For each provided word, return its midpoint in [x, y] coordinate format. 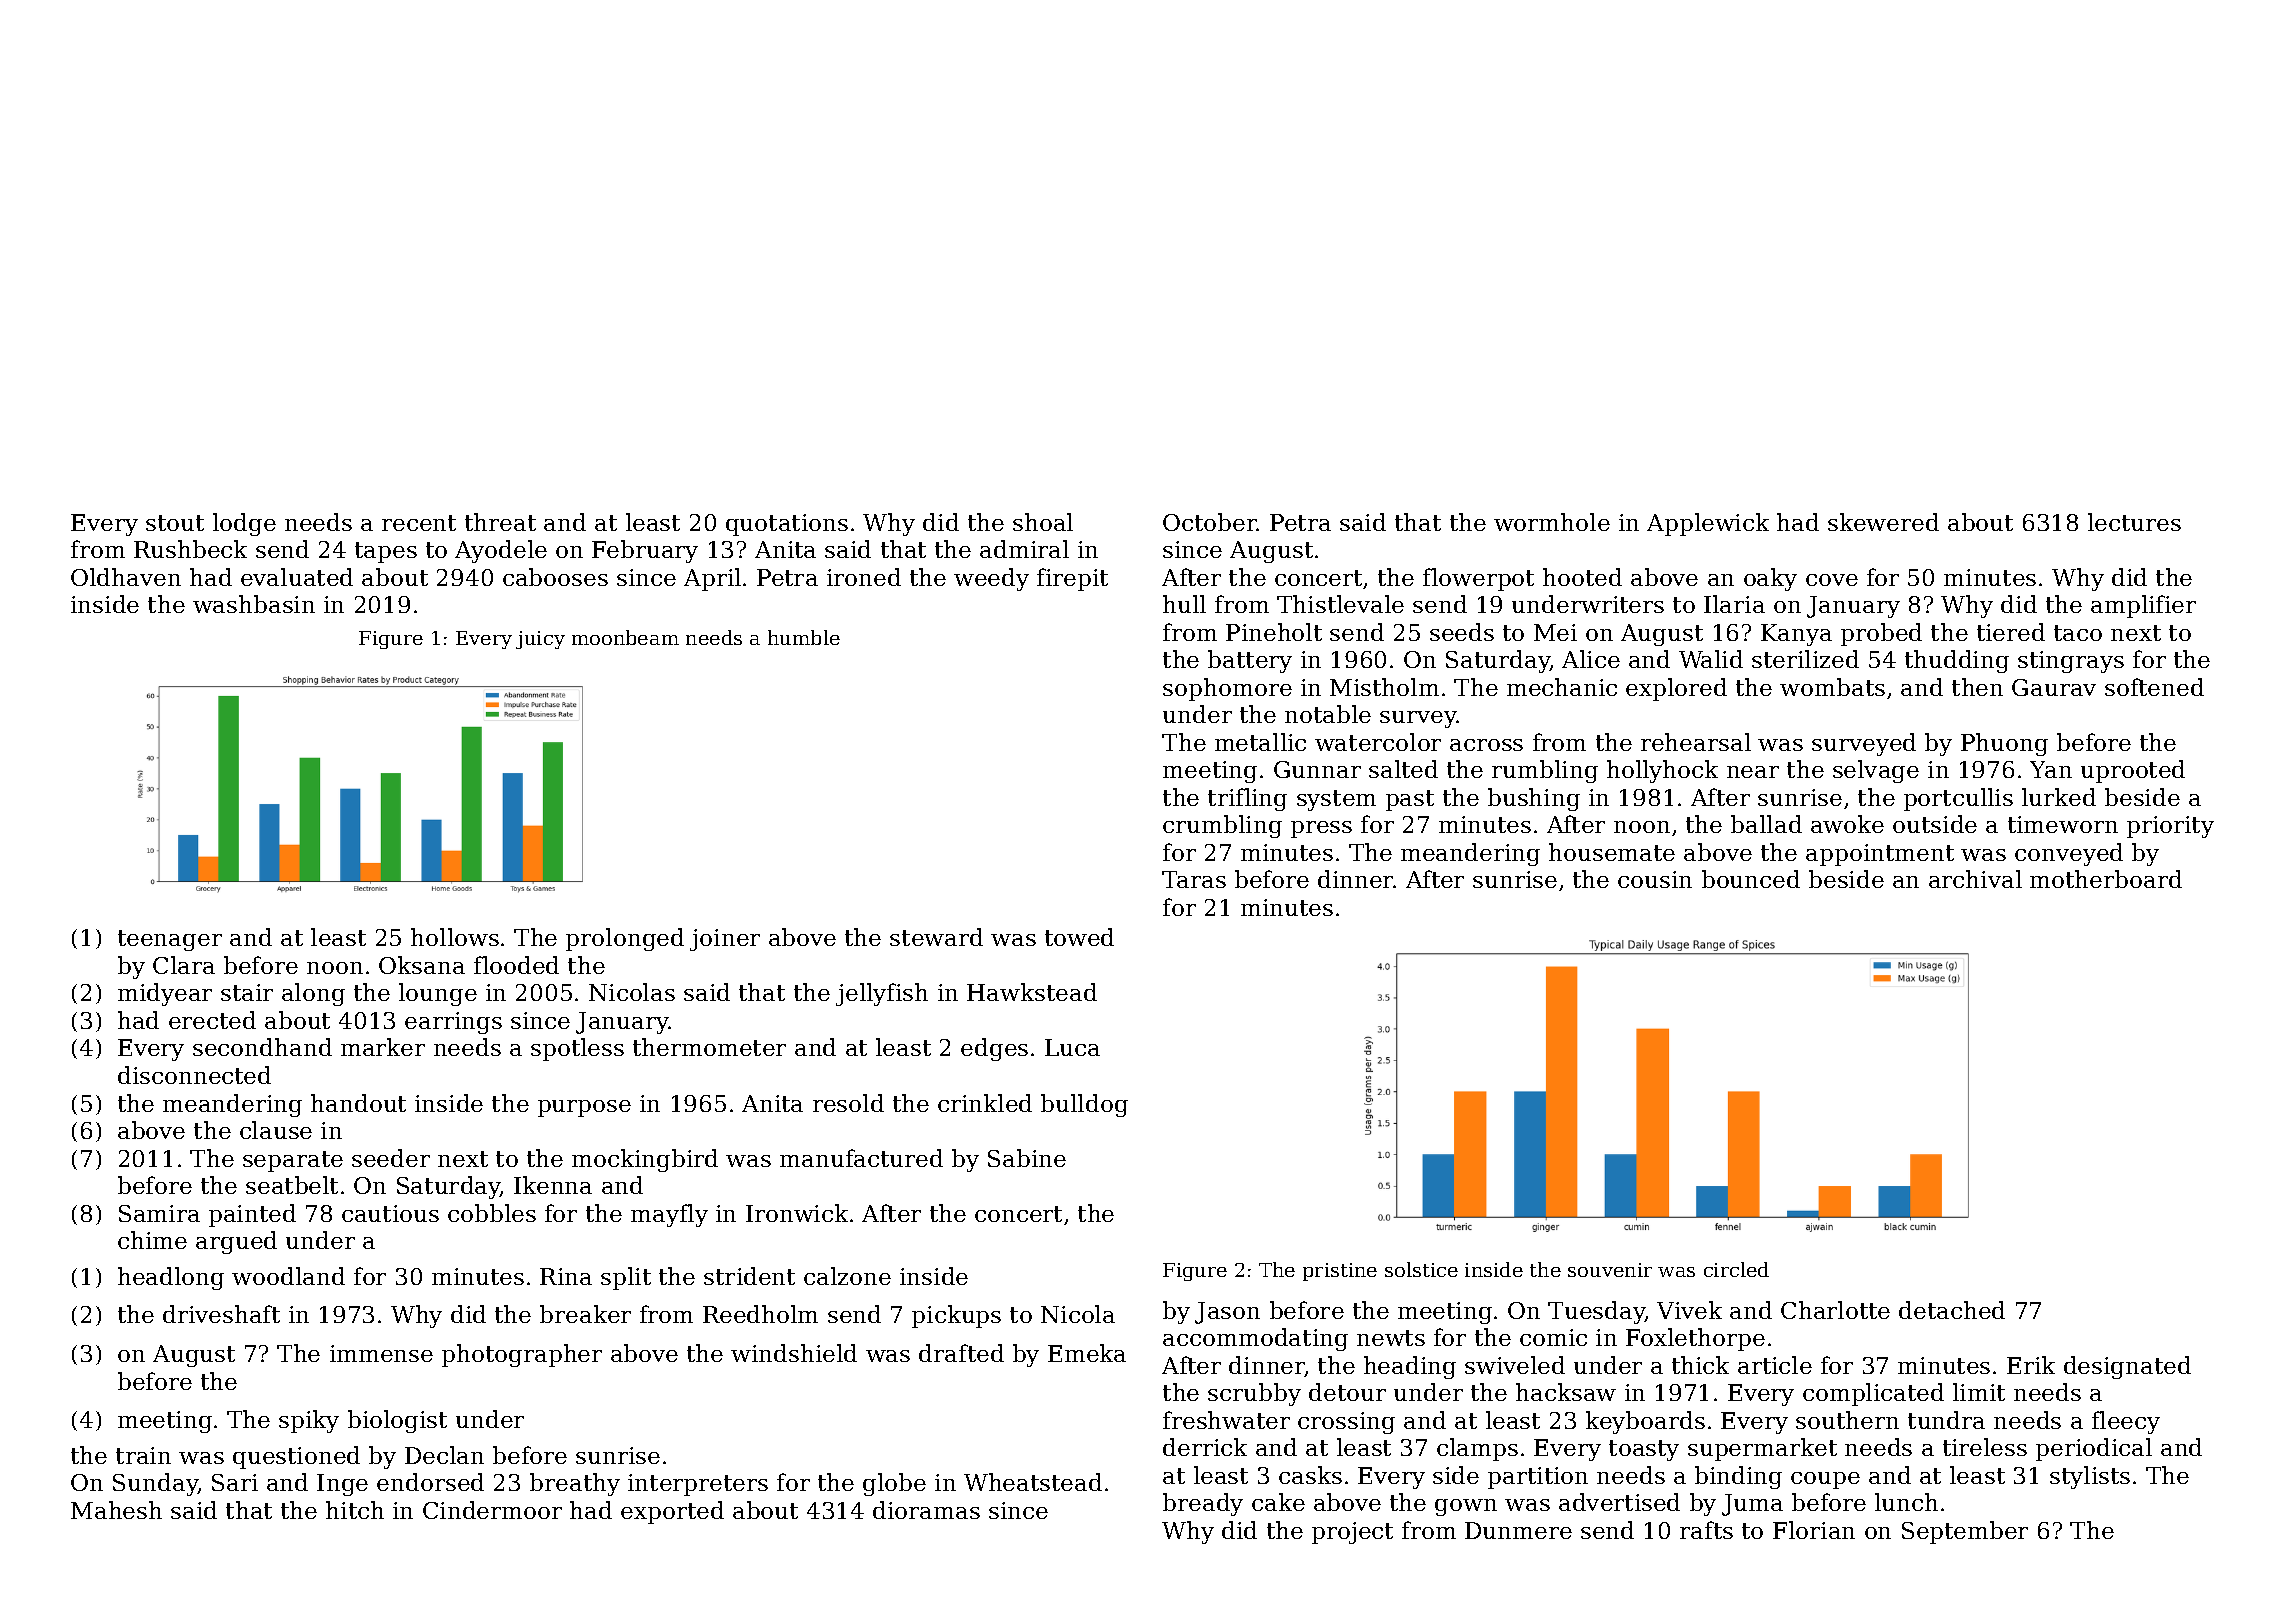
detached [1952, 1310]
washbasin [254, 604]
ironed [864, 577]
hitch [355, 1510]
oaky [1770, 579]
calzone [847, 1276]
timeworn [2063, 824]
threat [500, 522]
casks [1310, 1475]
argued [236, 1242]
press [1321, 829]
